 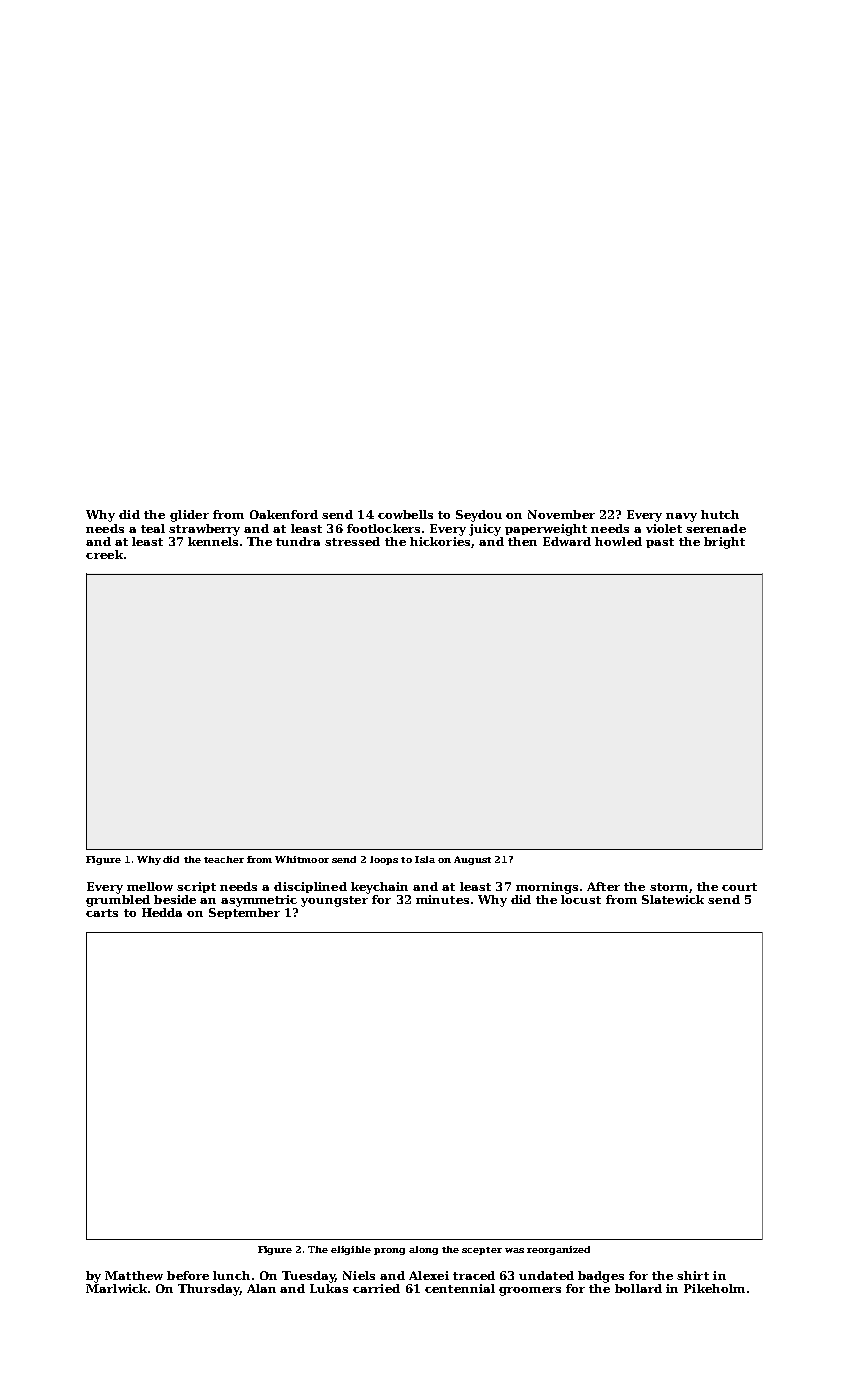 What do you see at coordinates (189, 516) in the page?
I see `glider` at bounding box center [189, 516].
